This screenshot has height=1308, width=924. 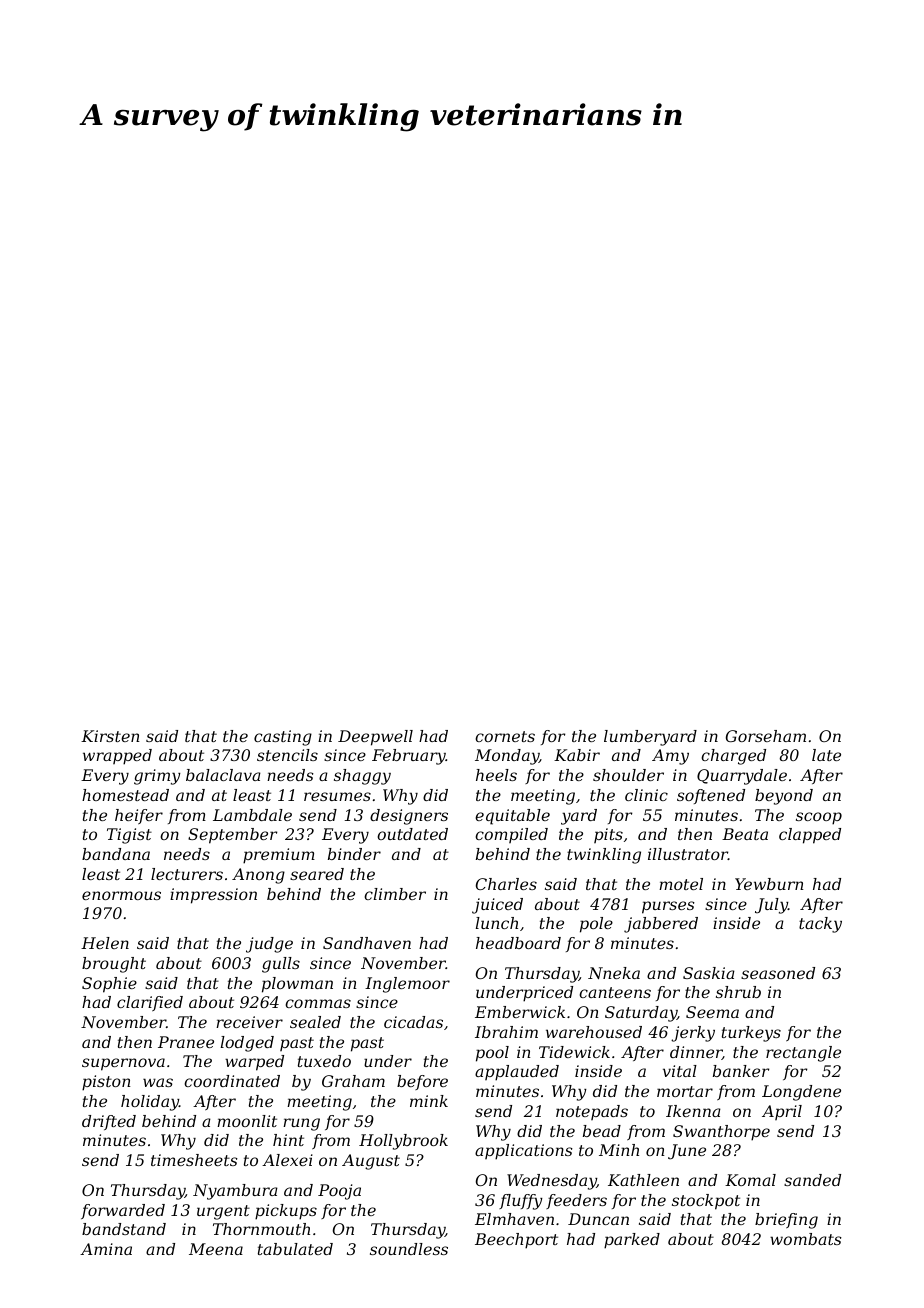 I want to click on Amina, so click(x=106, y=1249).
